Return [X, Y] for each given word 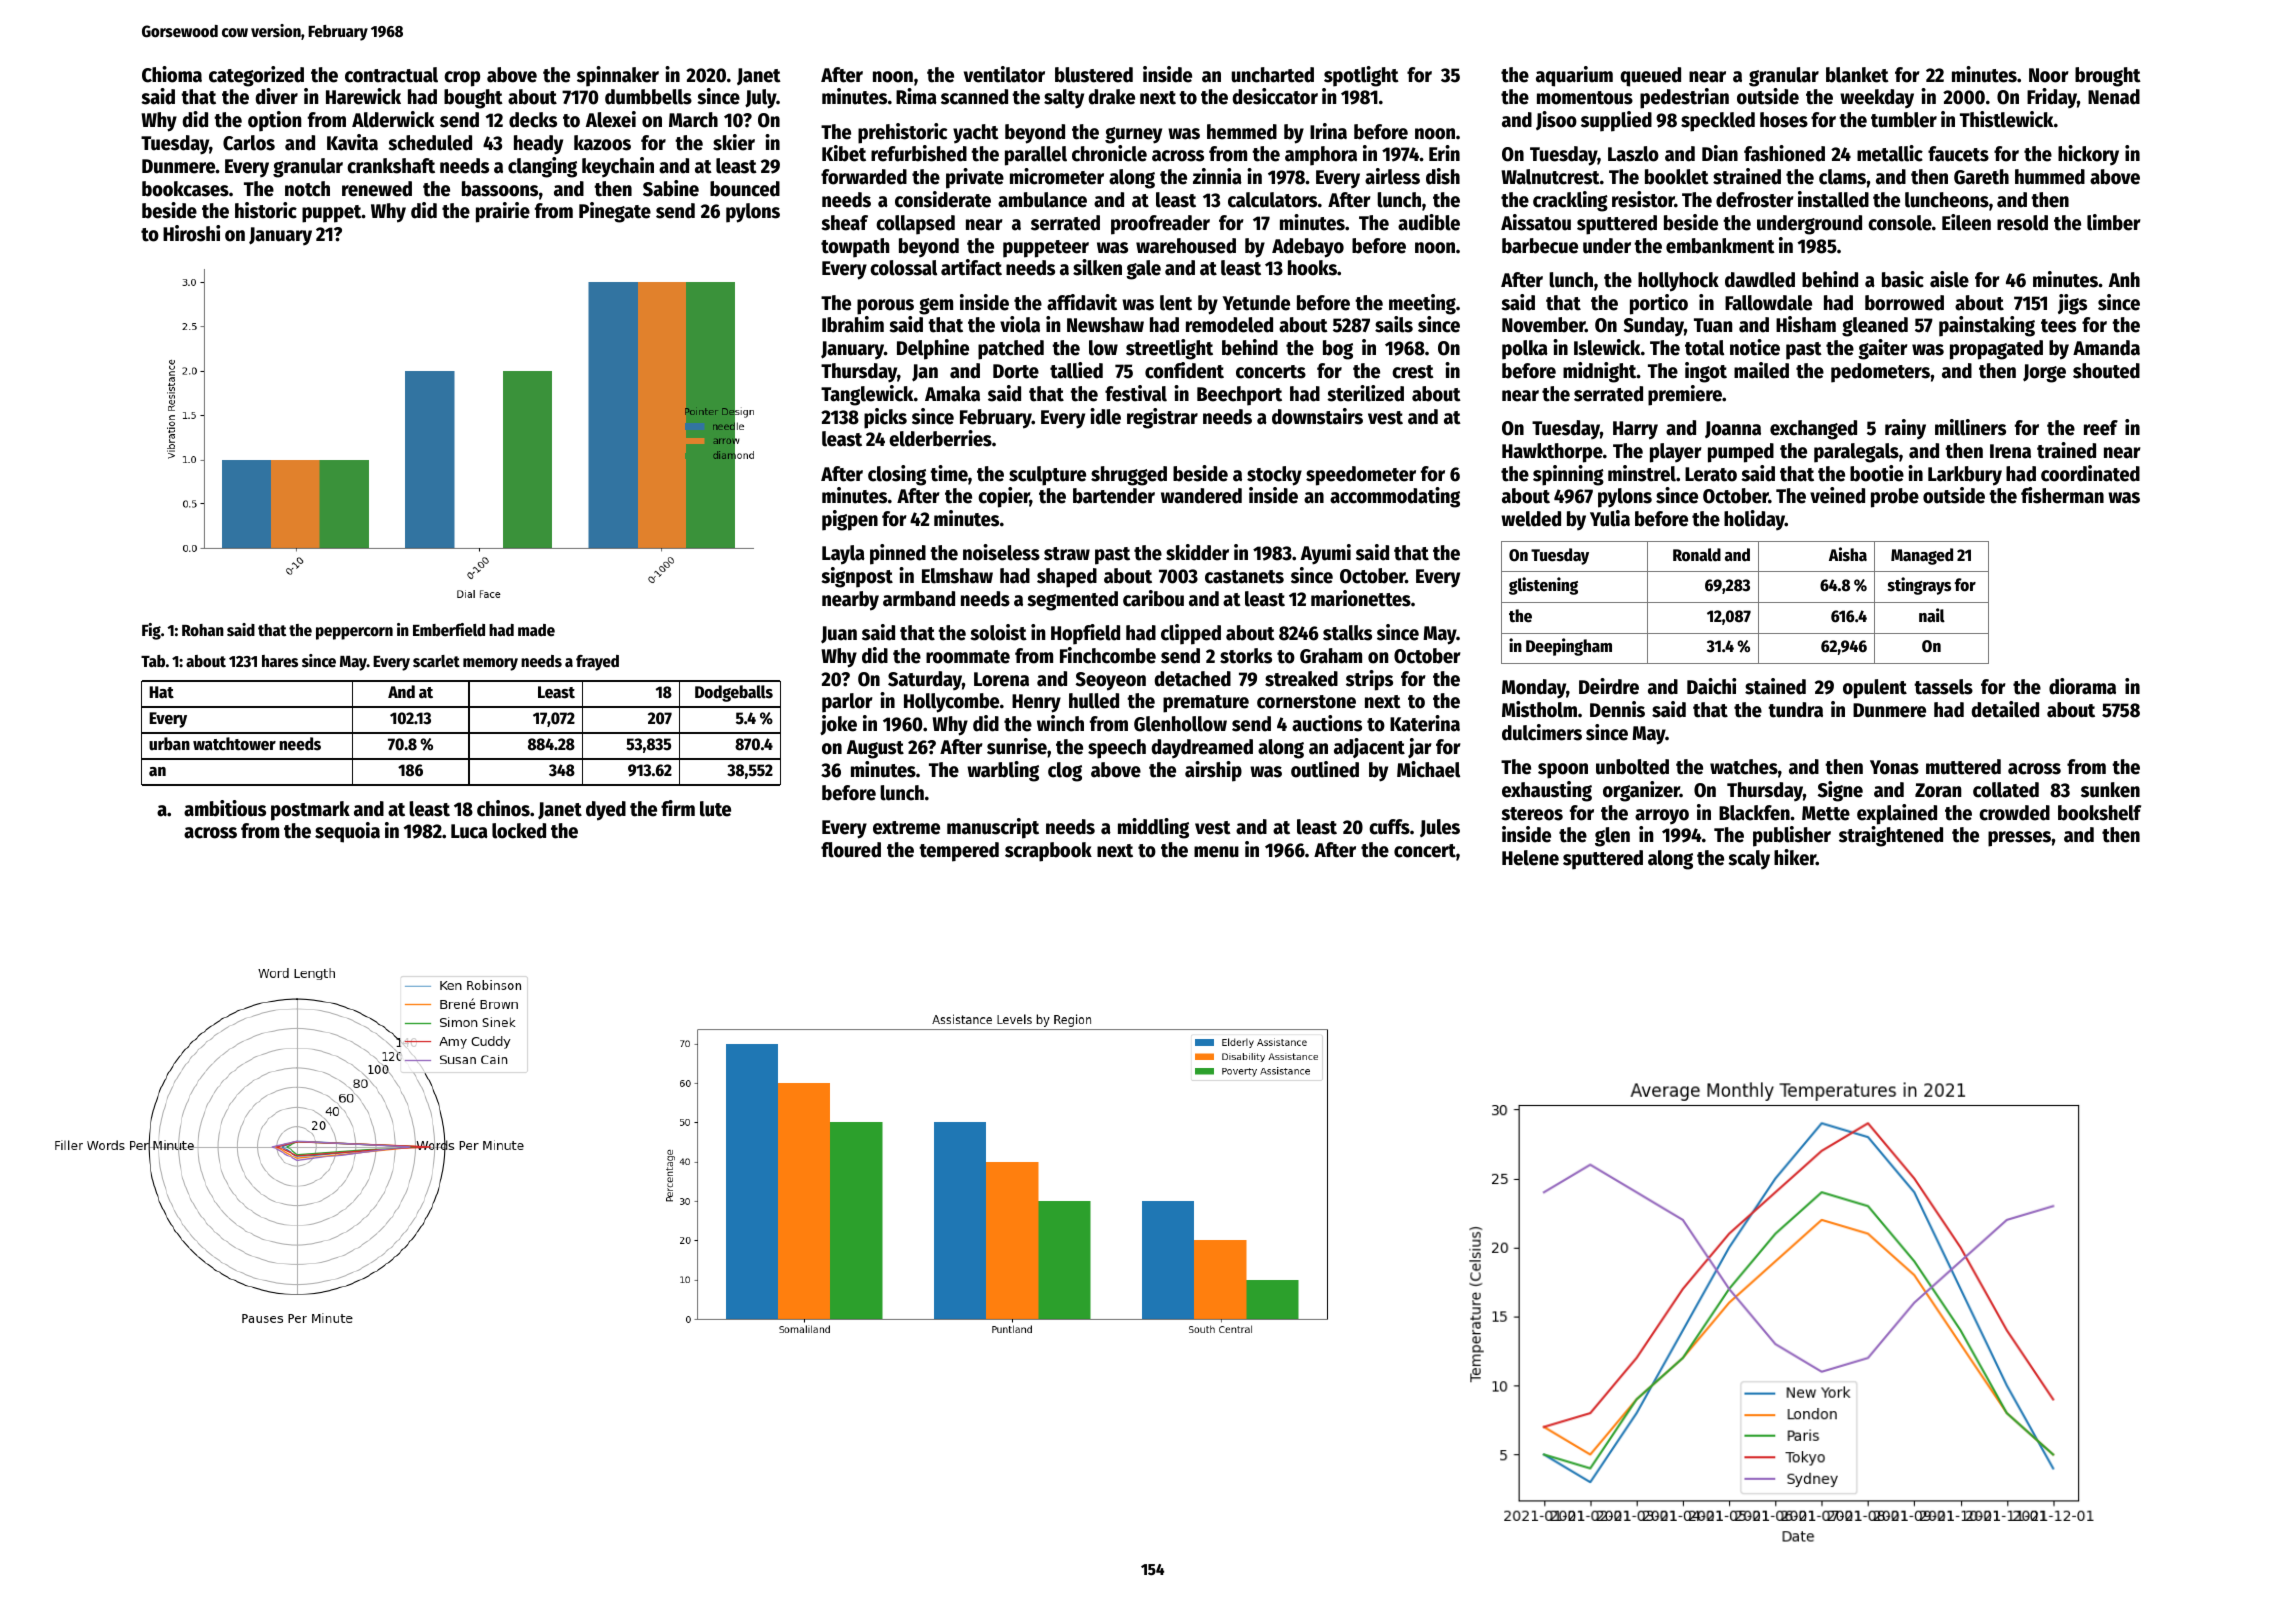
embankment [1720, 246]
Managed [1922, 556]
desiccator [1275, 96]
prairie [503, 212]
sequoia [347, 832]
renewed [377, 189]
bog [1338, 350]
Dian [1720, 153]
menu [1216, 852]
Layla [843, 555]
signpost [857, 577]
